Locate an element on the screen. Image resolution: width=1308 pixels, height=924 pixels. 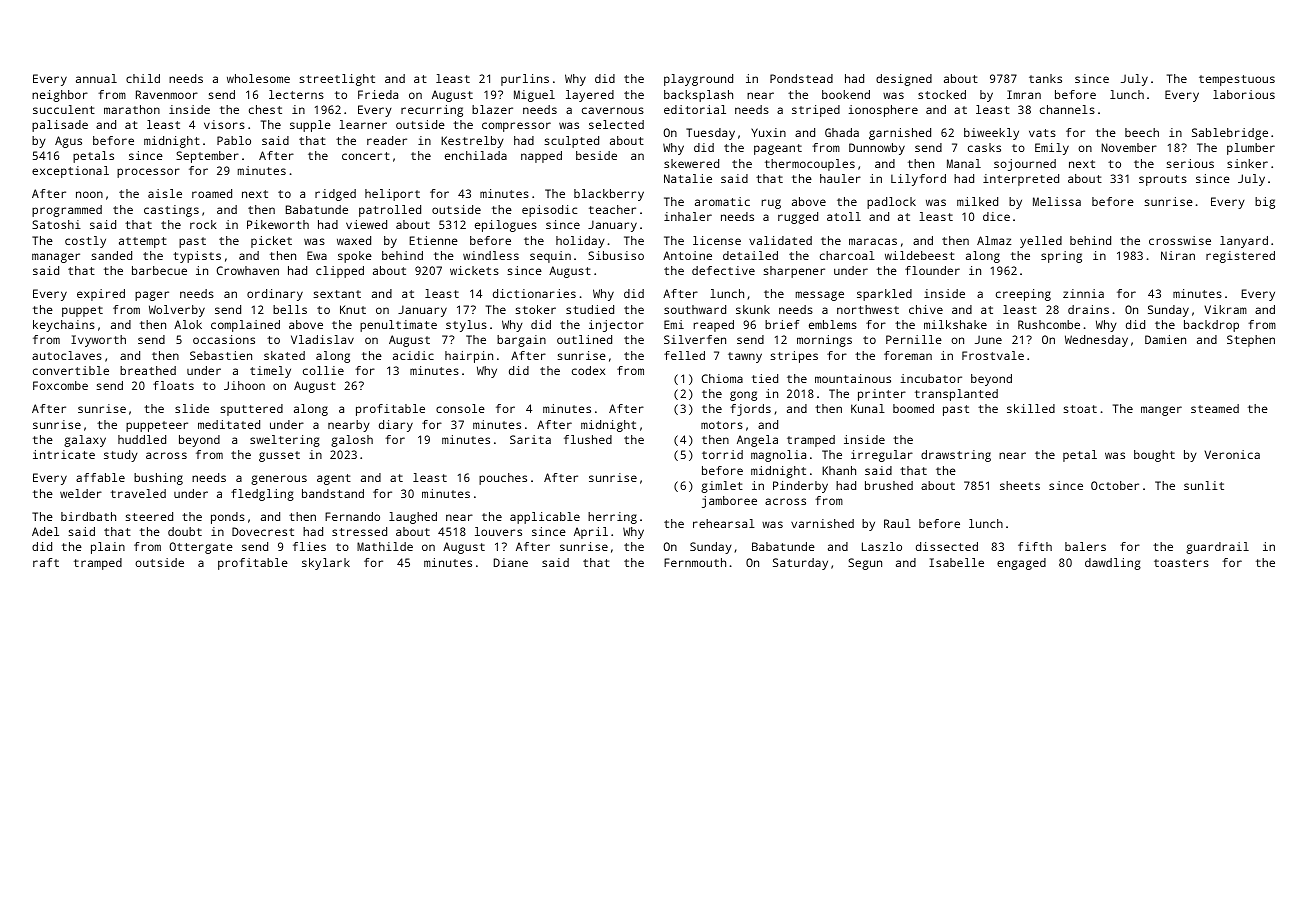
spring is located at coordinates (1061, 257).
